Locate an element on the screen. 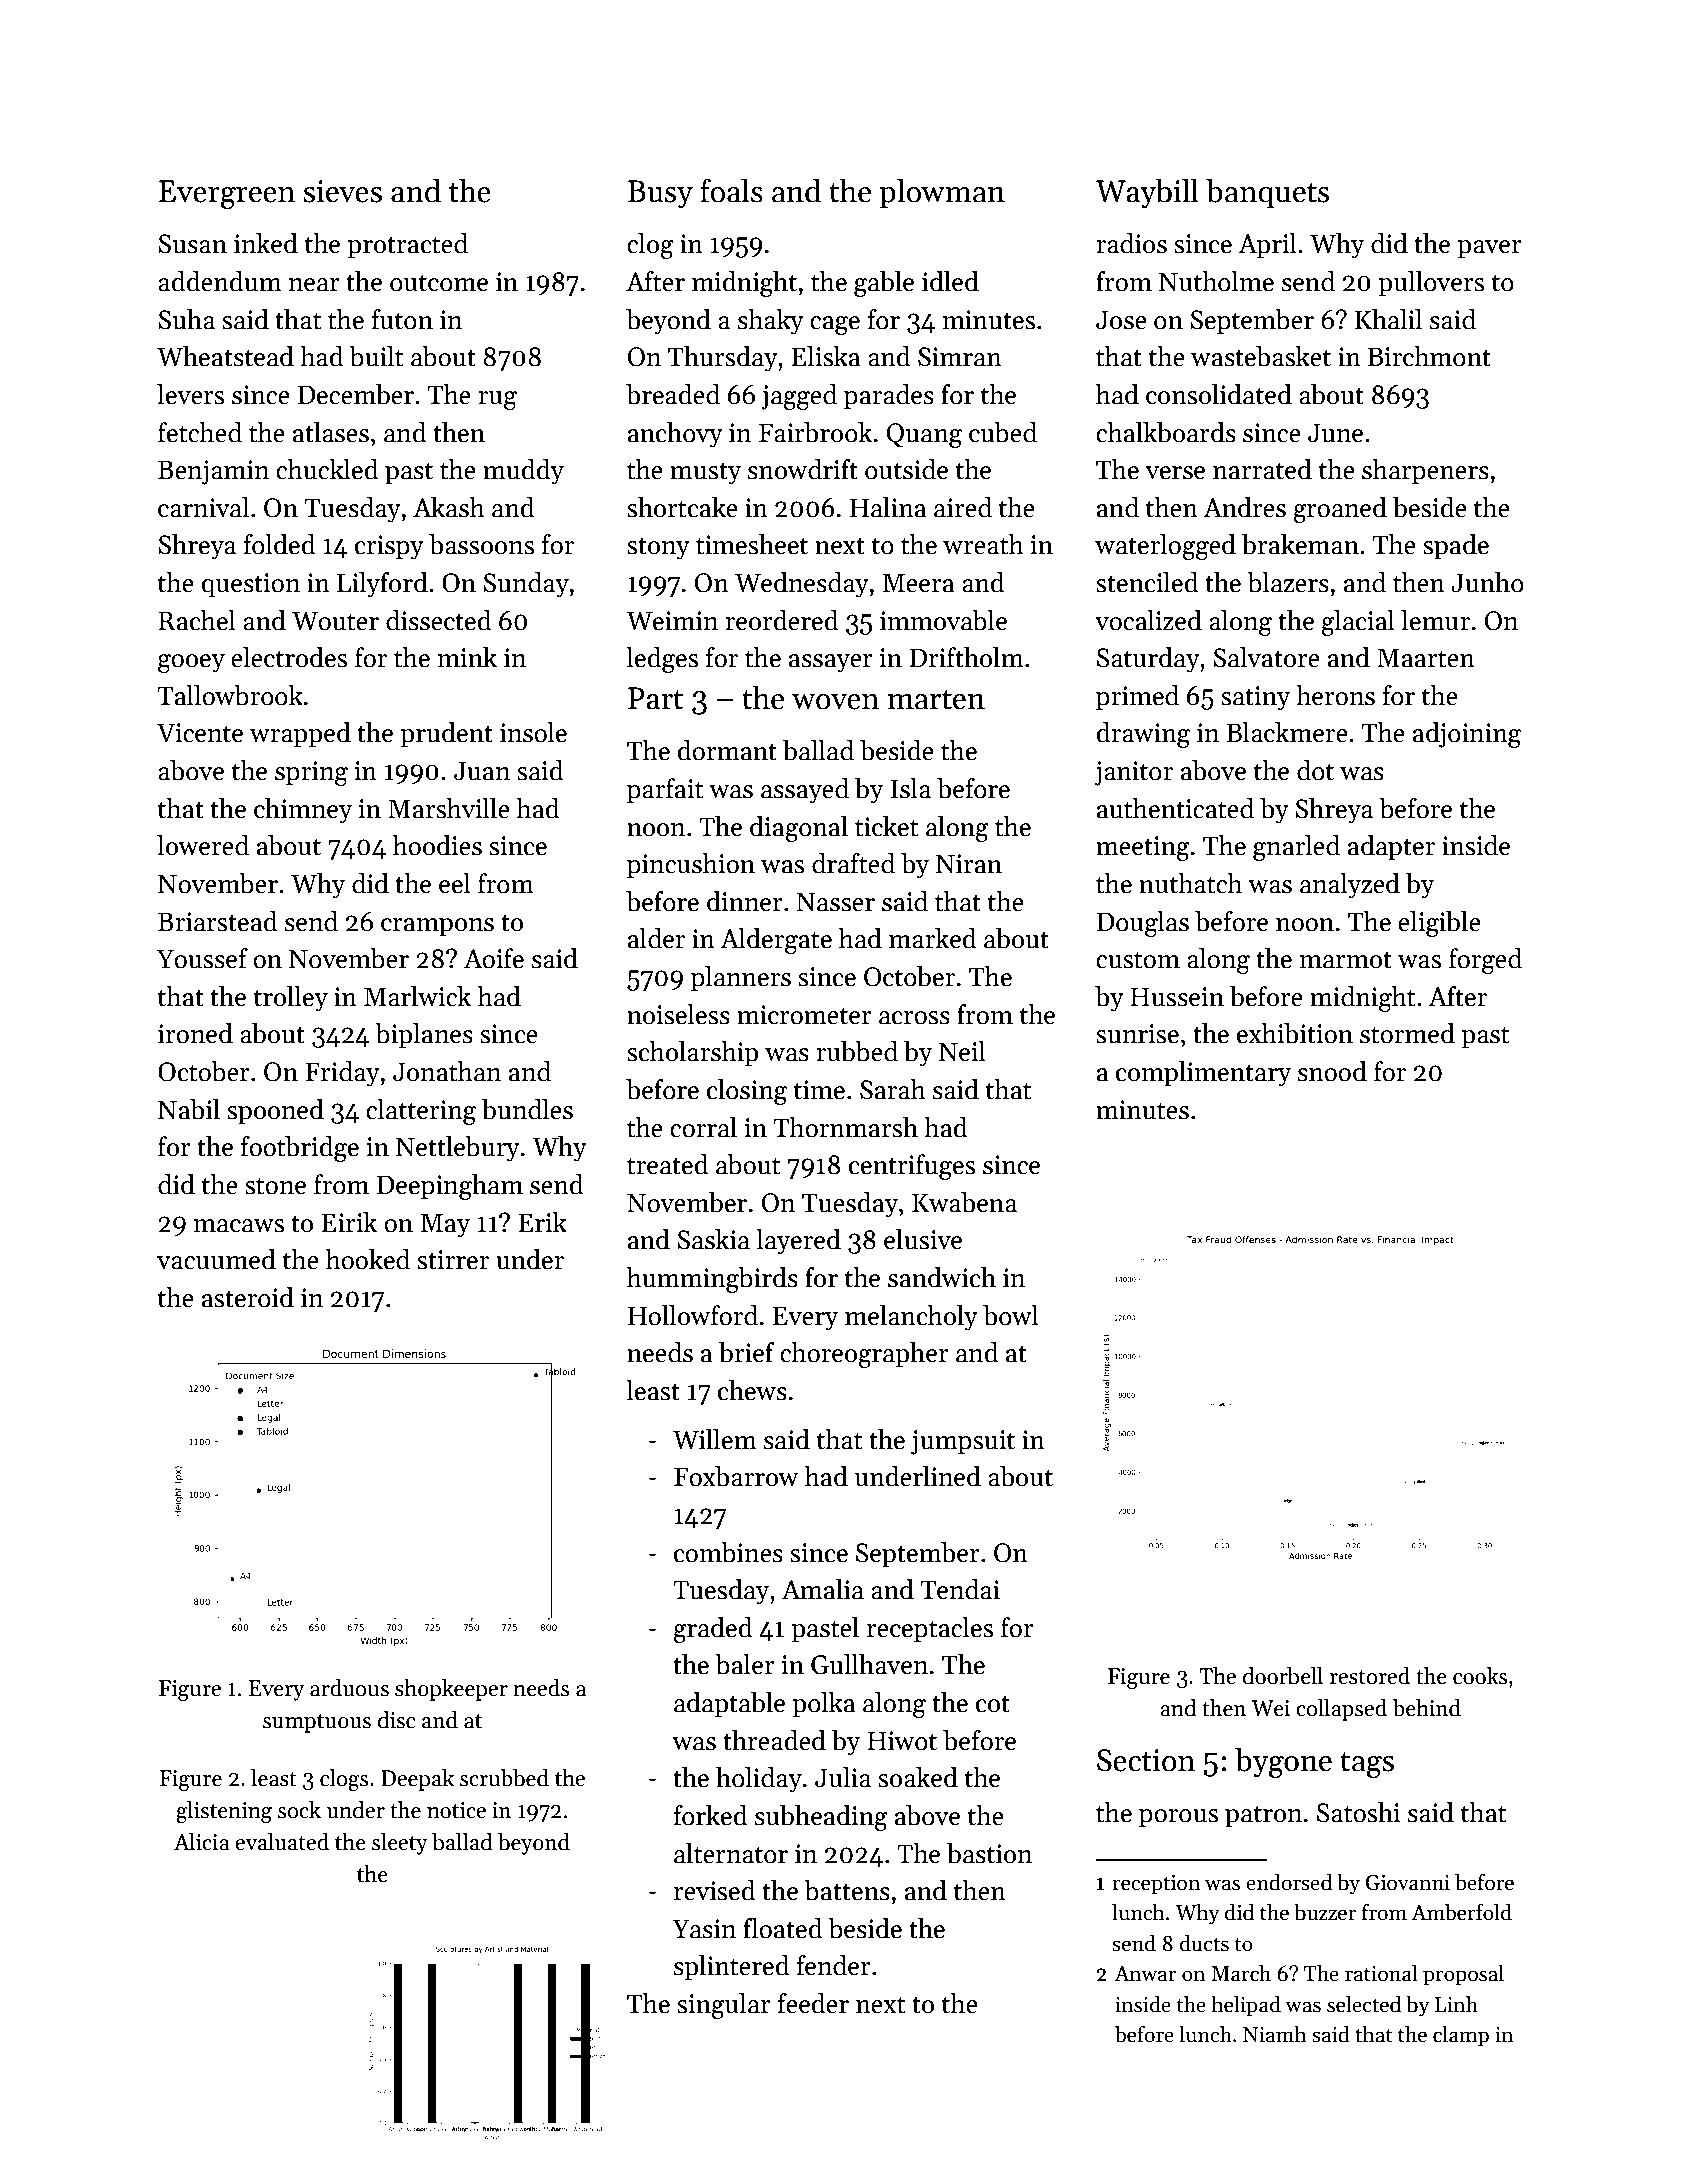 This screenshot has height=2178, width=1683. dissected is located at coordinates (438, 620).
